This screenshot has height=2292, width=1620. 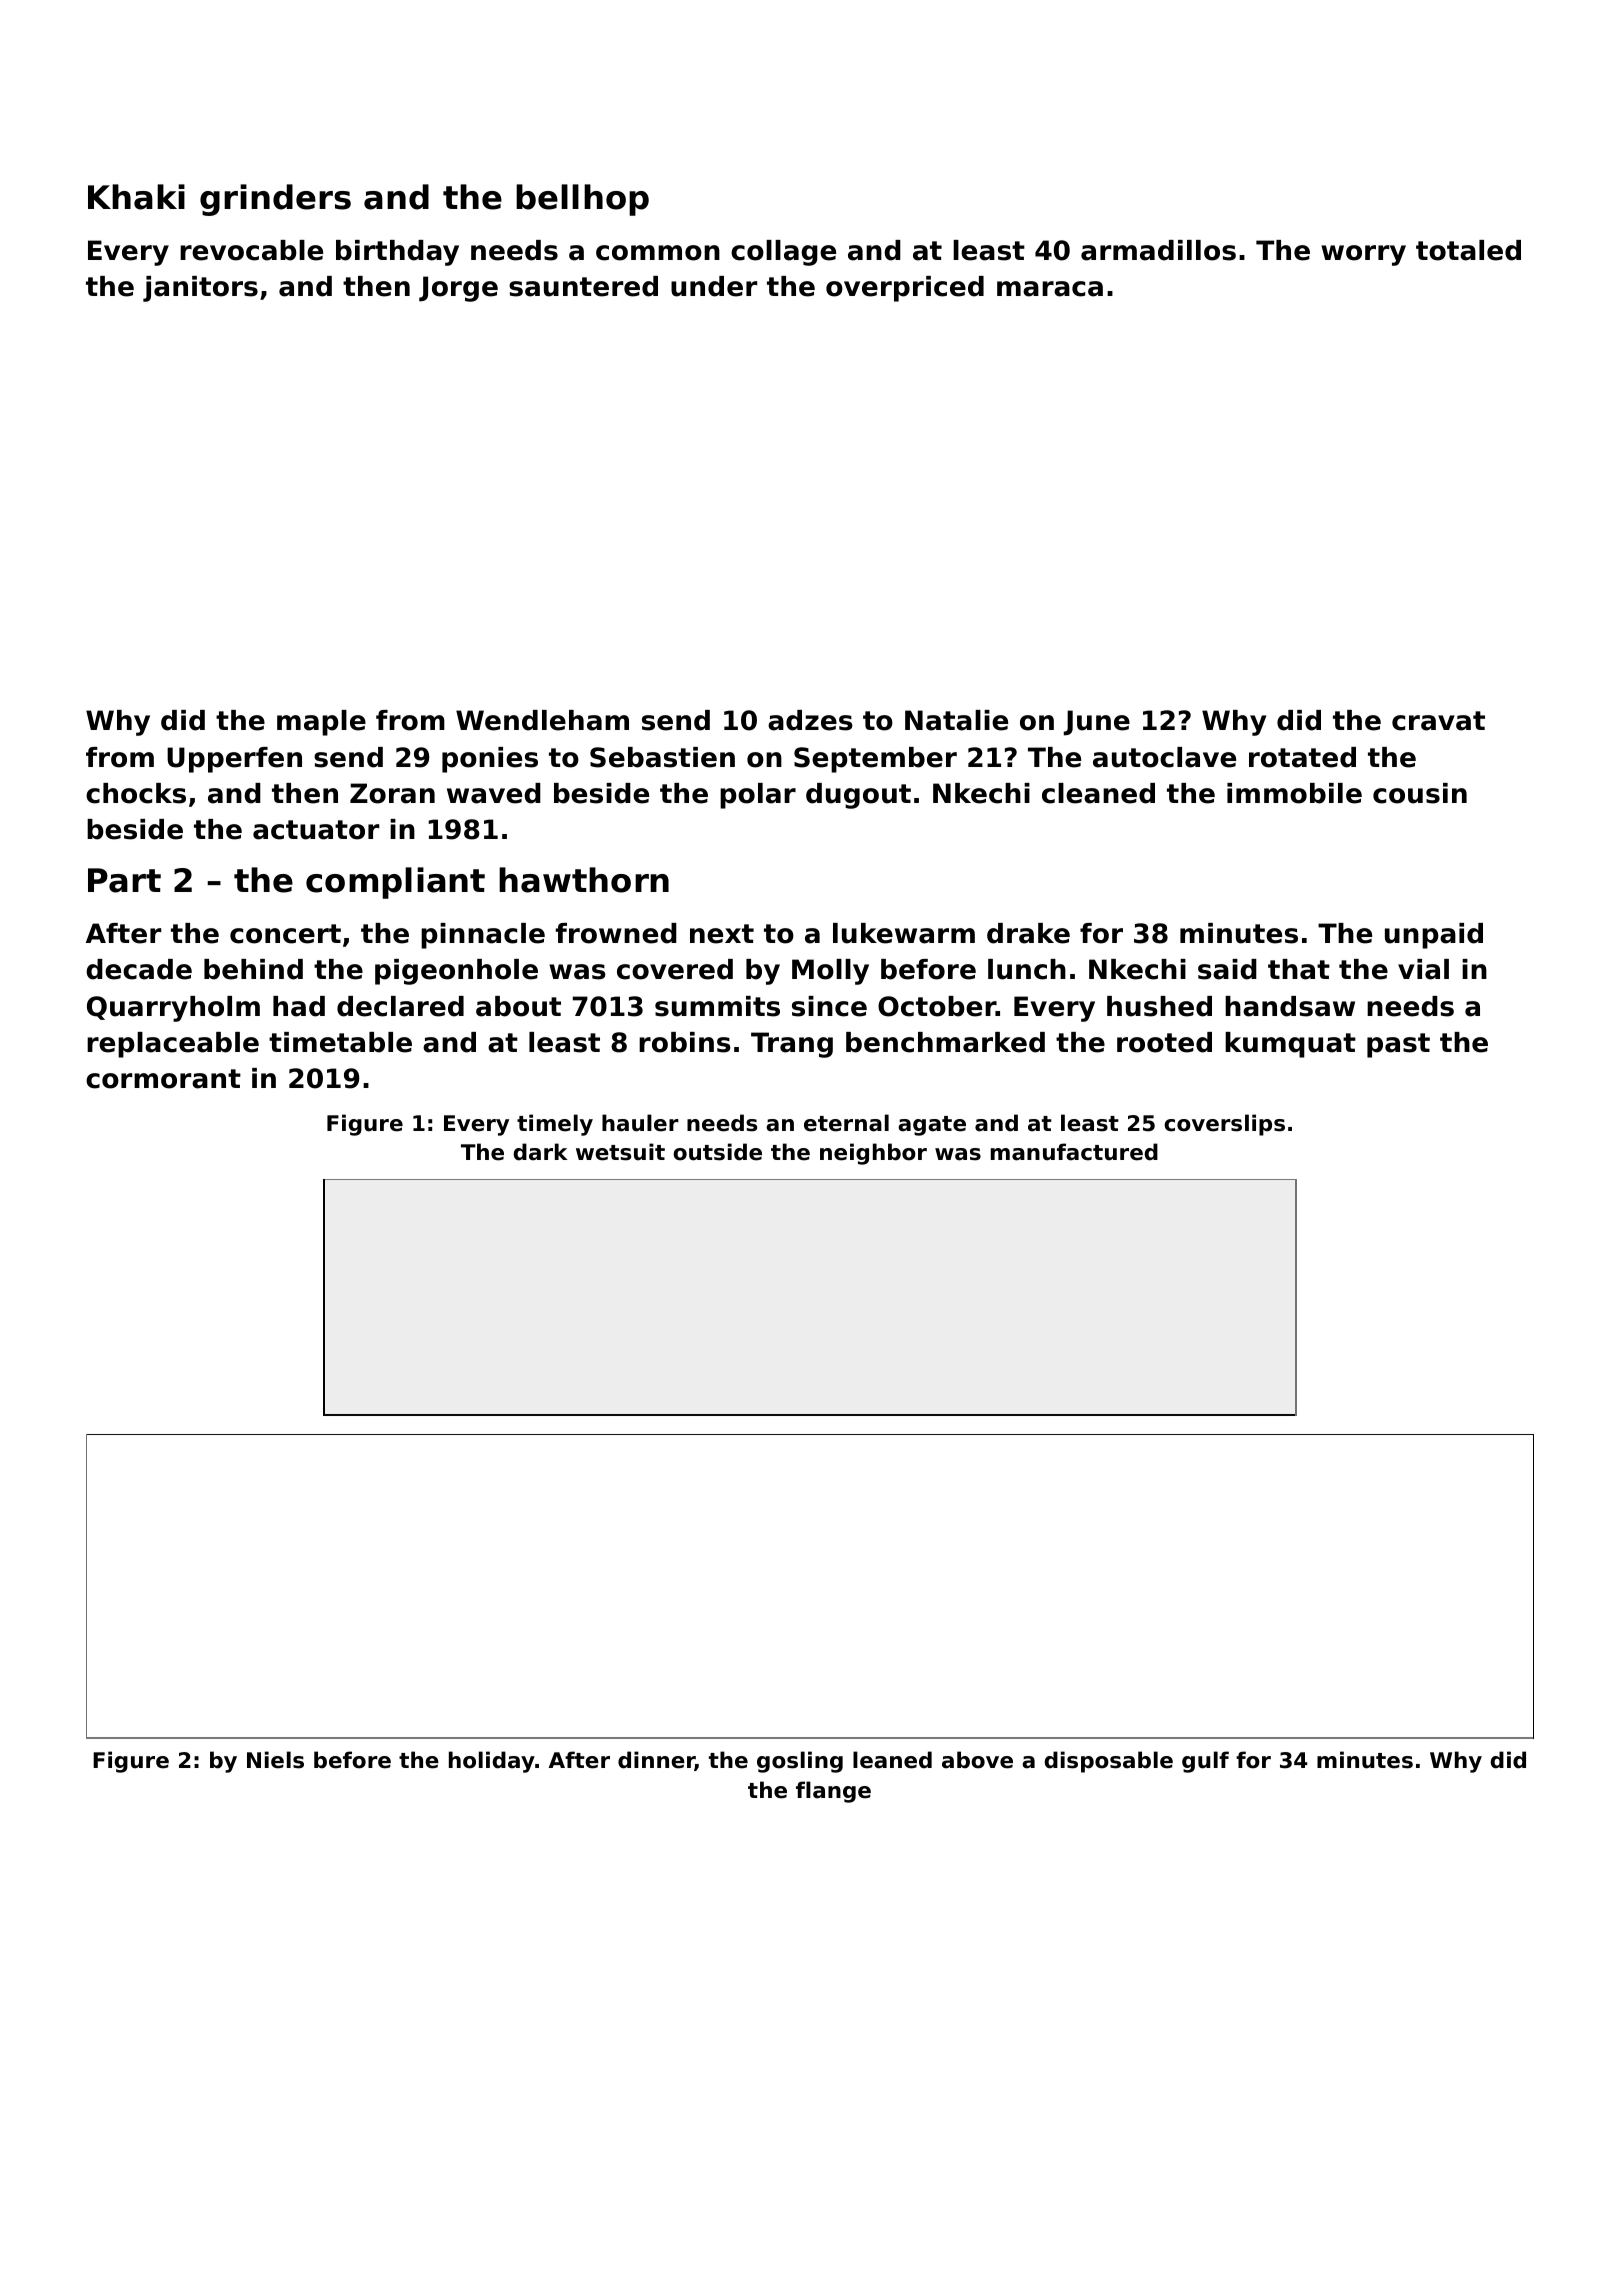 What do you see at coordinates (492, 1762) in the screenshot?
I see `holiday` at bounding box center [492, 1762].
